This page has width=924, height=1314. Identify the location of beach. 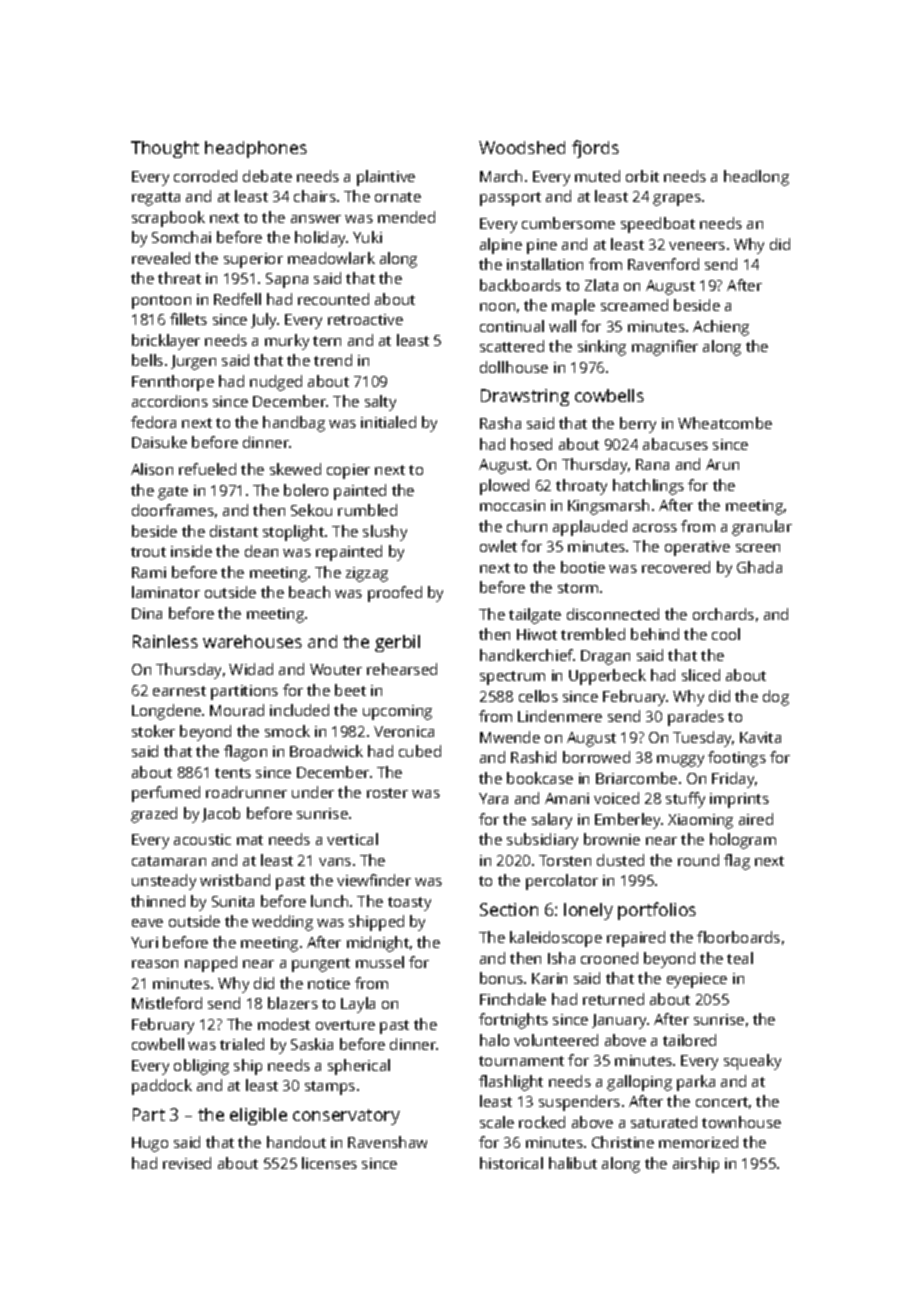
(309, 592).
